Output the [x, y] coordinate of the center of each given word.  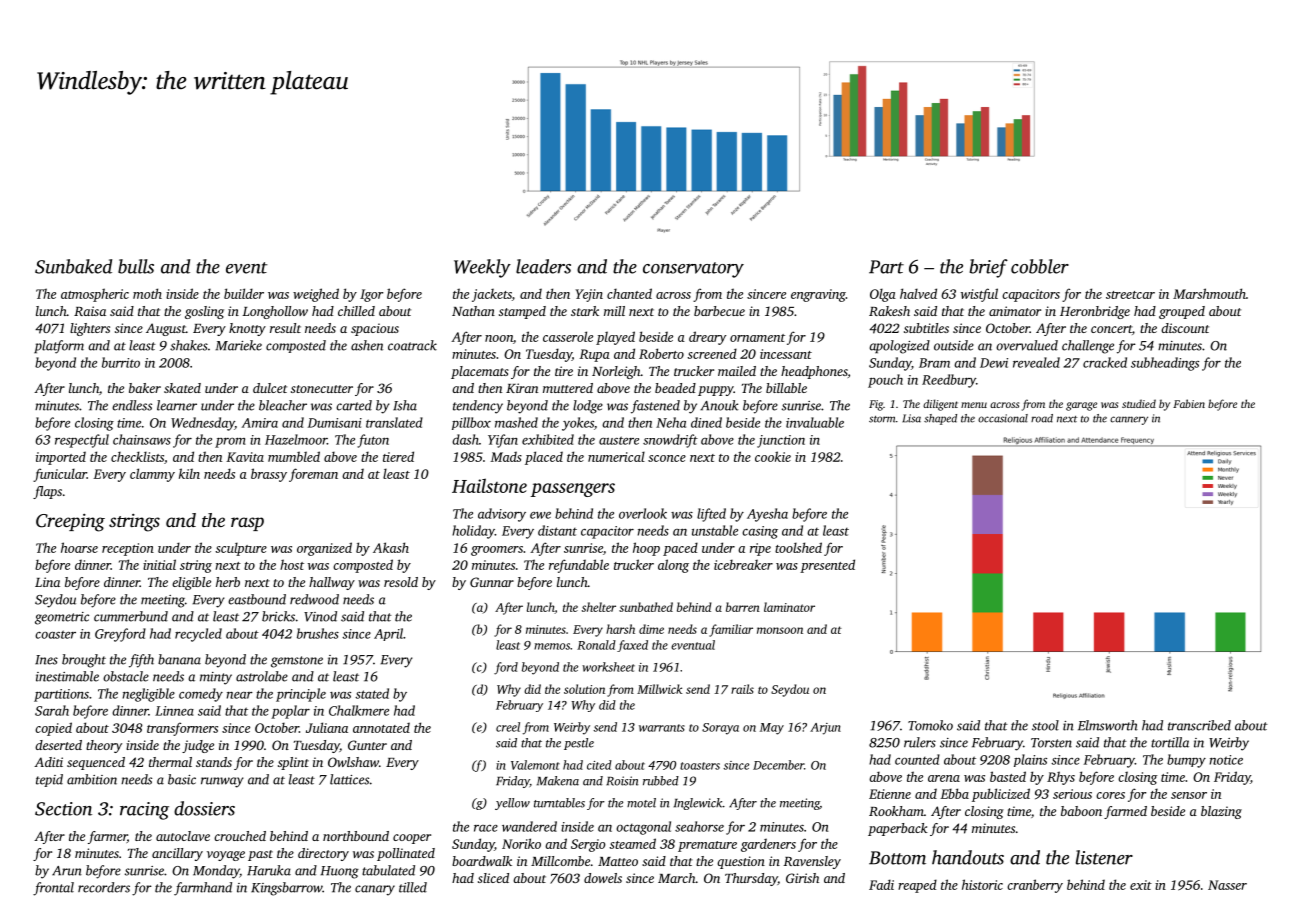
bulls [136, 266]
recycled [198, 635]
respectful [82, 441]
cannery [1129, 420]
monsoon [780, 630]
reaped [917, 886]
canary [375, 890]
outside [954, 345]
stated [372, 693]
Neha [671, 422]
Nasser [1227, 885]
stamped [522, 312]
